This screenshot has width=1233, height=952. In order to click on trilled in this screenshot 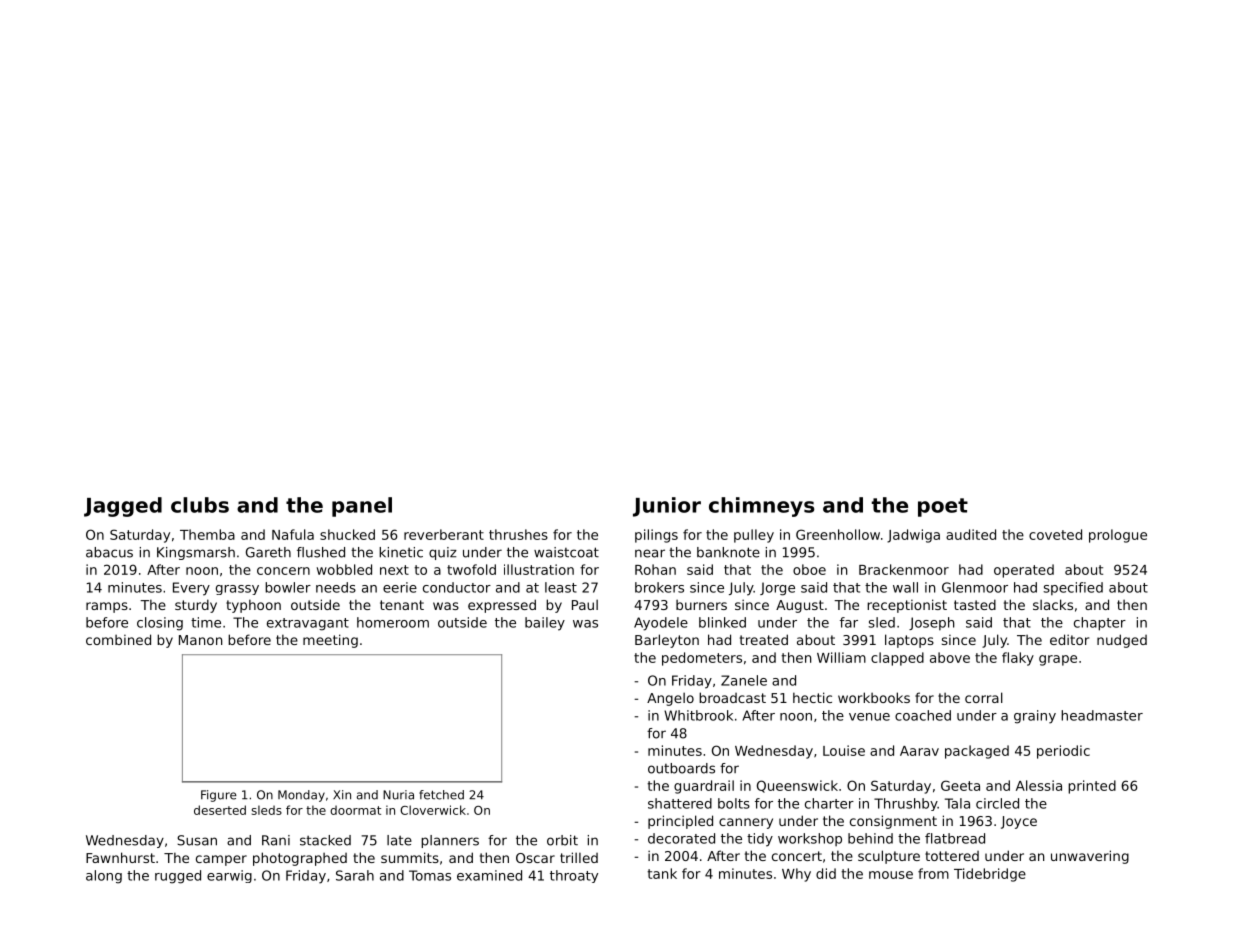, I will do `click(579, 857)`.
